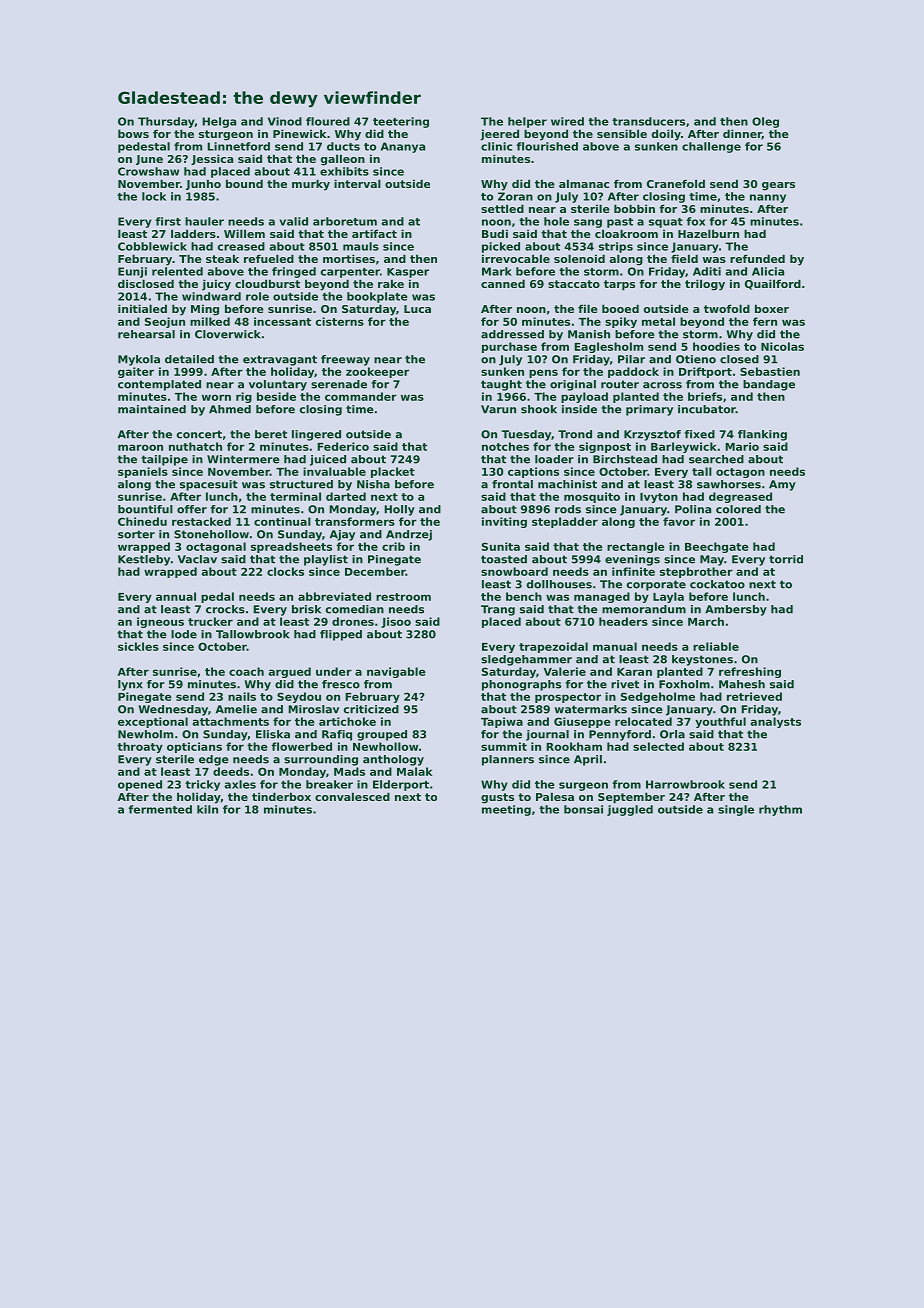  Describe the element at coordinates (352, 796) in the document. I see `convalesced` at that location.
